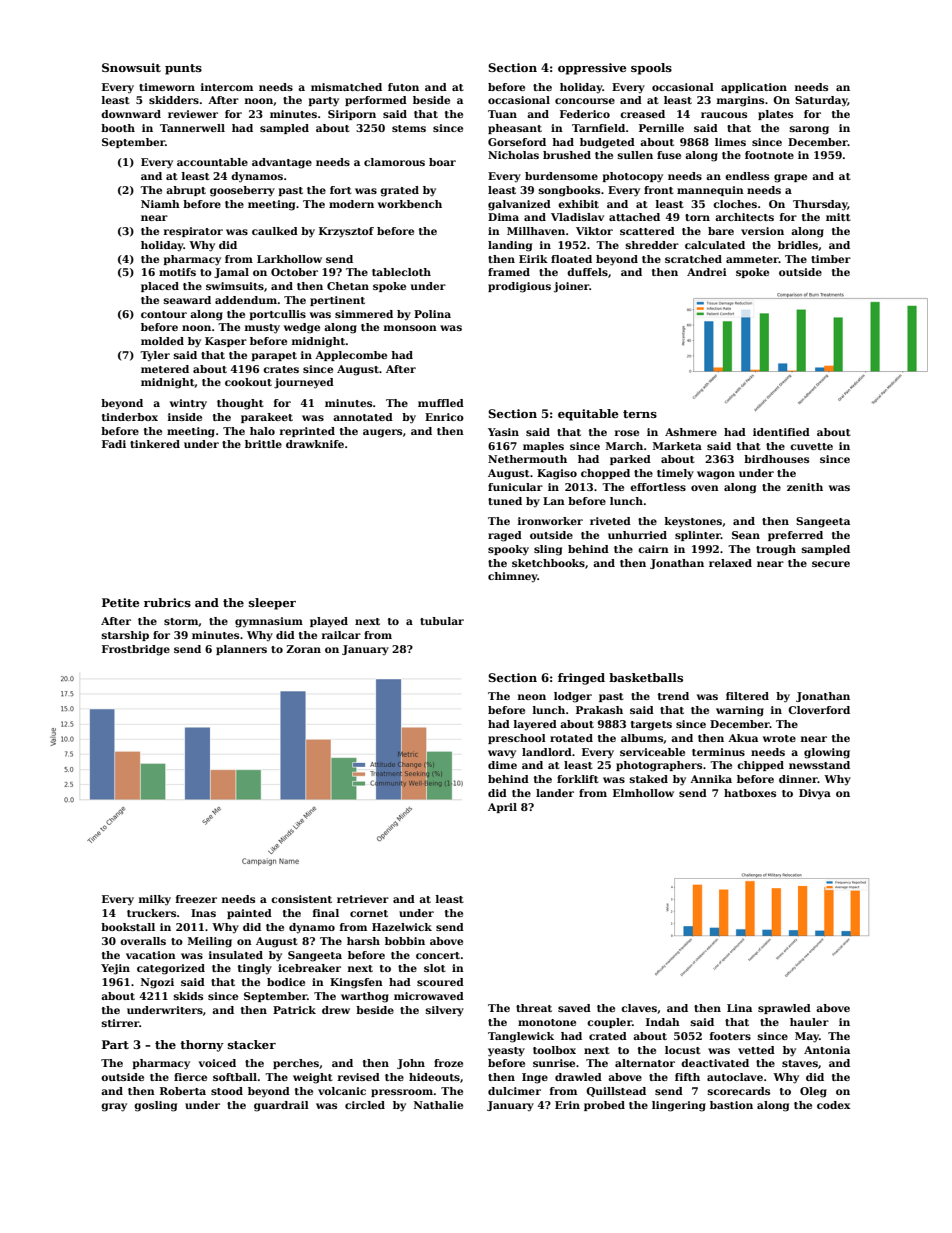  I want to click on identified, so click(781, 432).
